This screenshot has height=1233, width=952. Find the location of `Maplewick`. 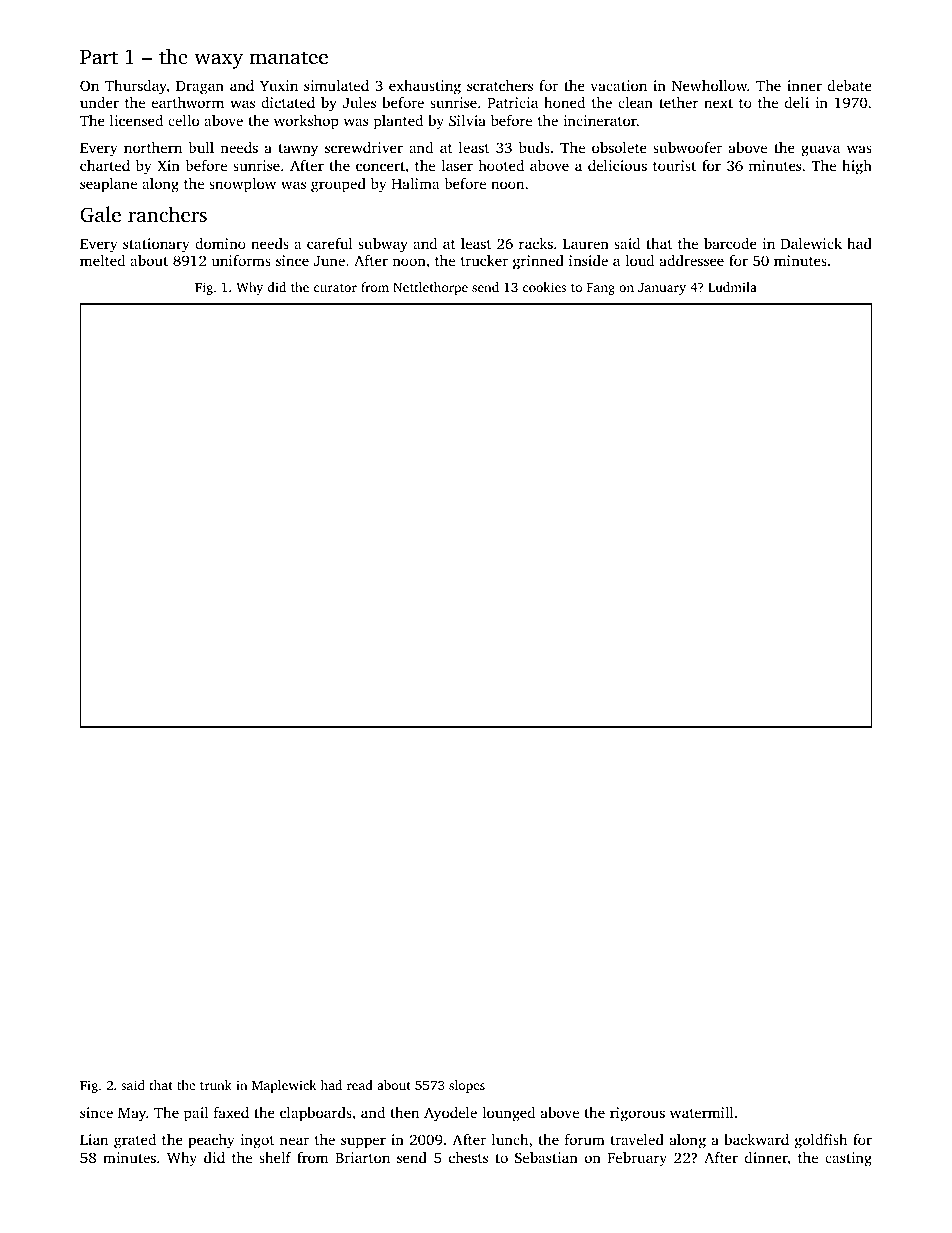

Maplewick is located at coordinates (284, 1086).
